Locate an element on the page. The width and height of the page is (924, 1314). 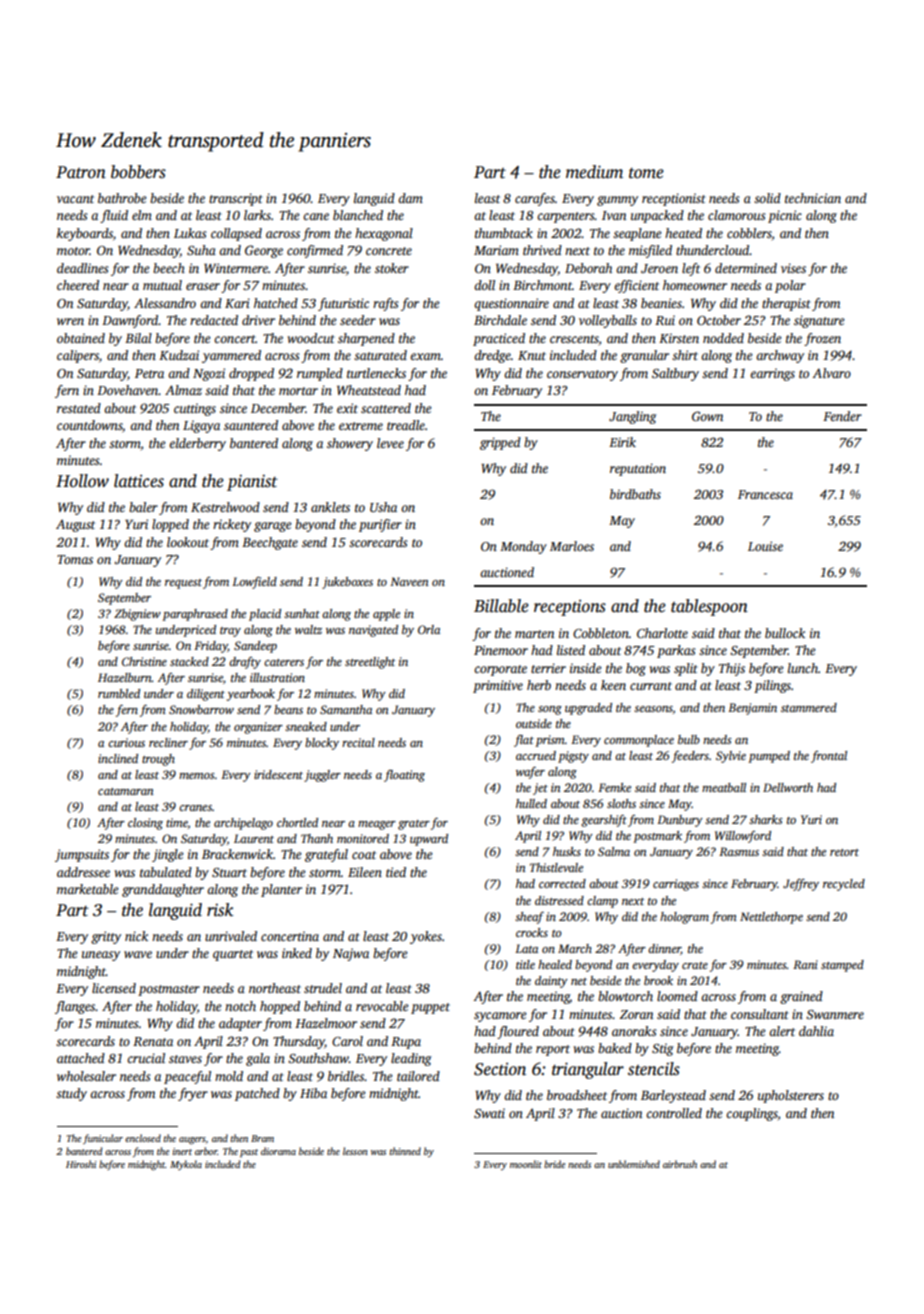
blanched is located at coordinates (358, 215).
